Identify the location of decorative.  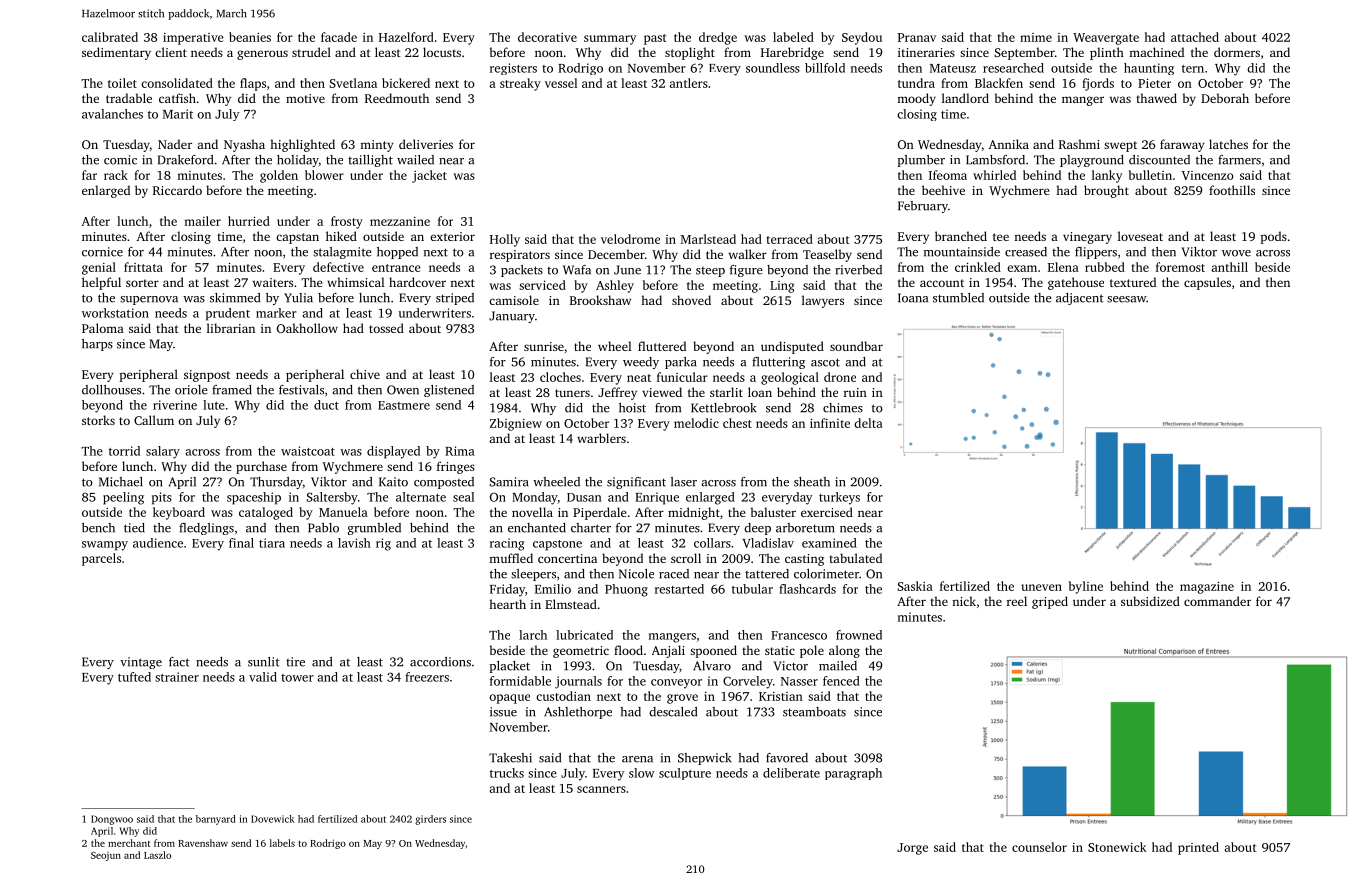
(547, 37).
